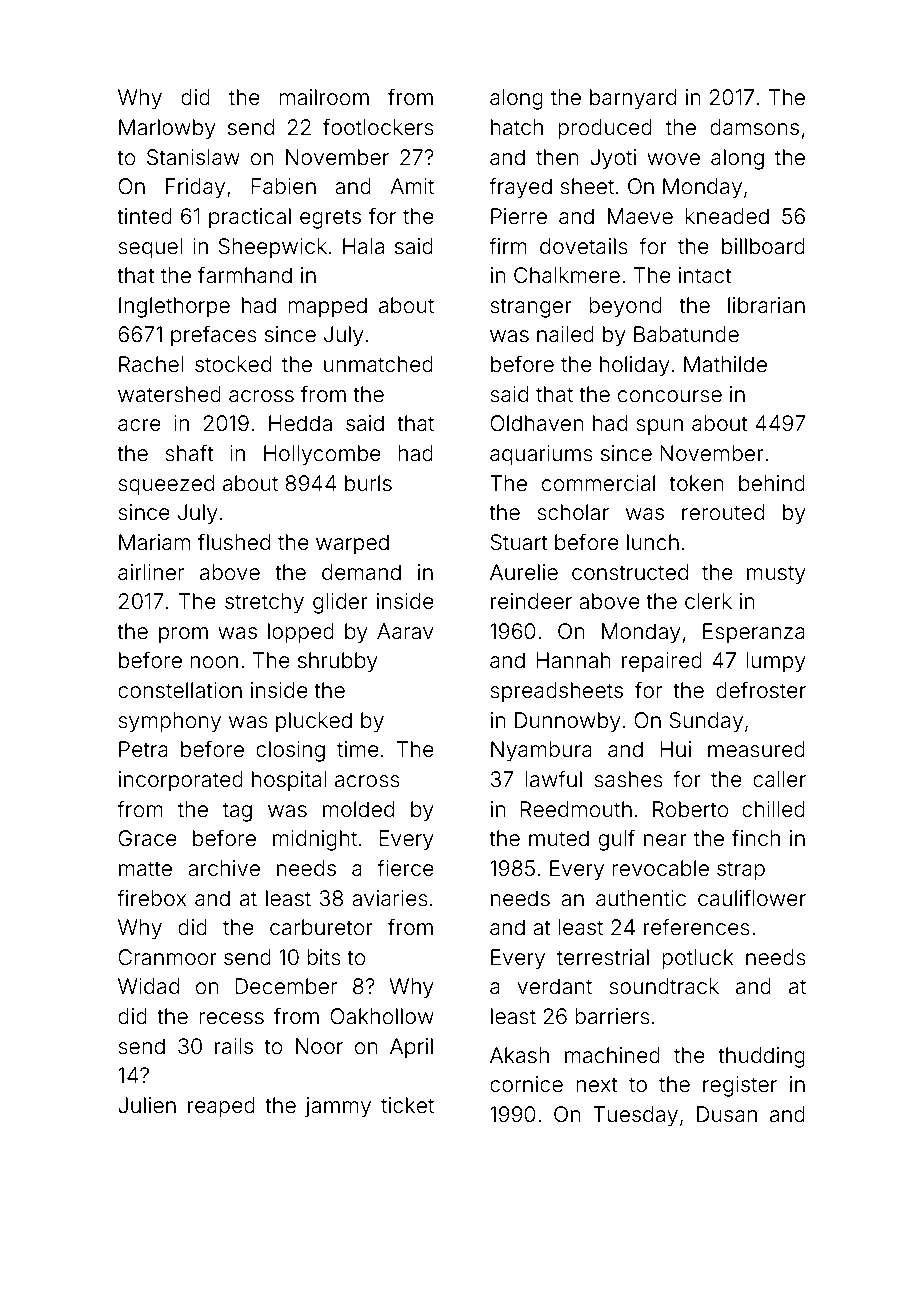 Image resolution: width=924 pixels, height=1311 pixels. I want to click on cauliflower, so click(752, 898).
